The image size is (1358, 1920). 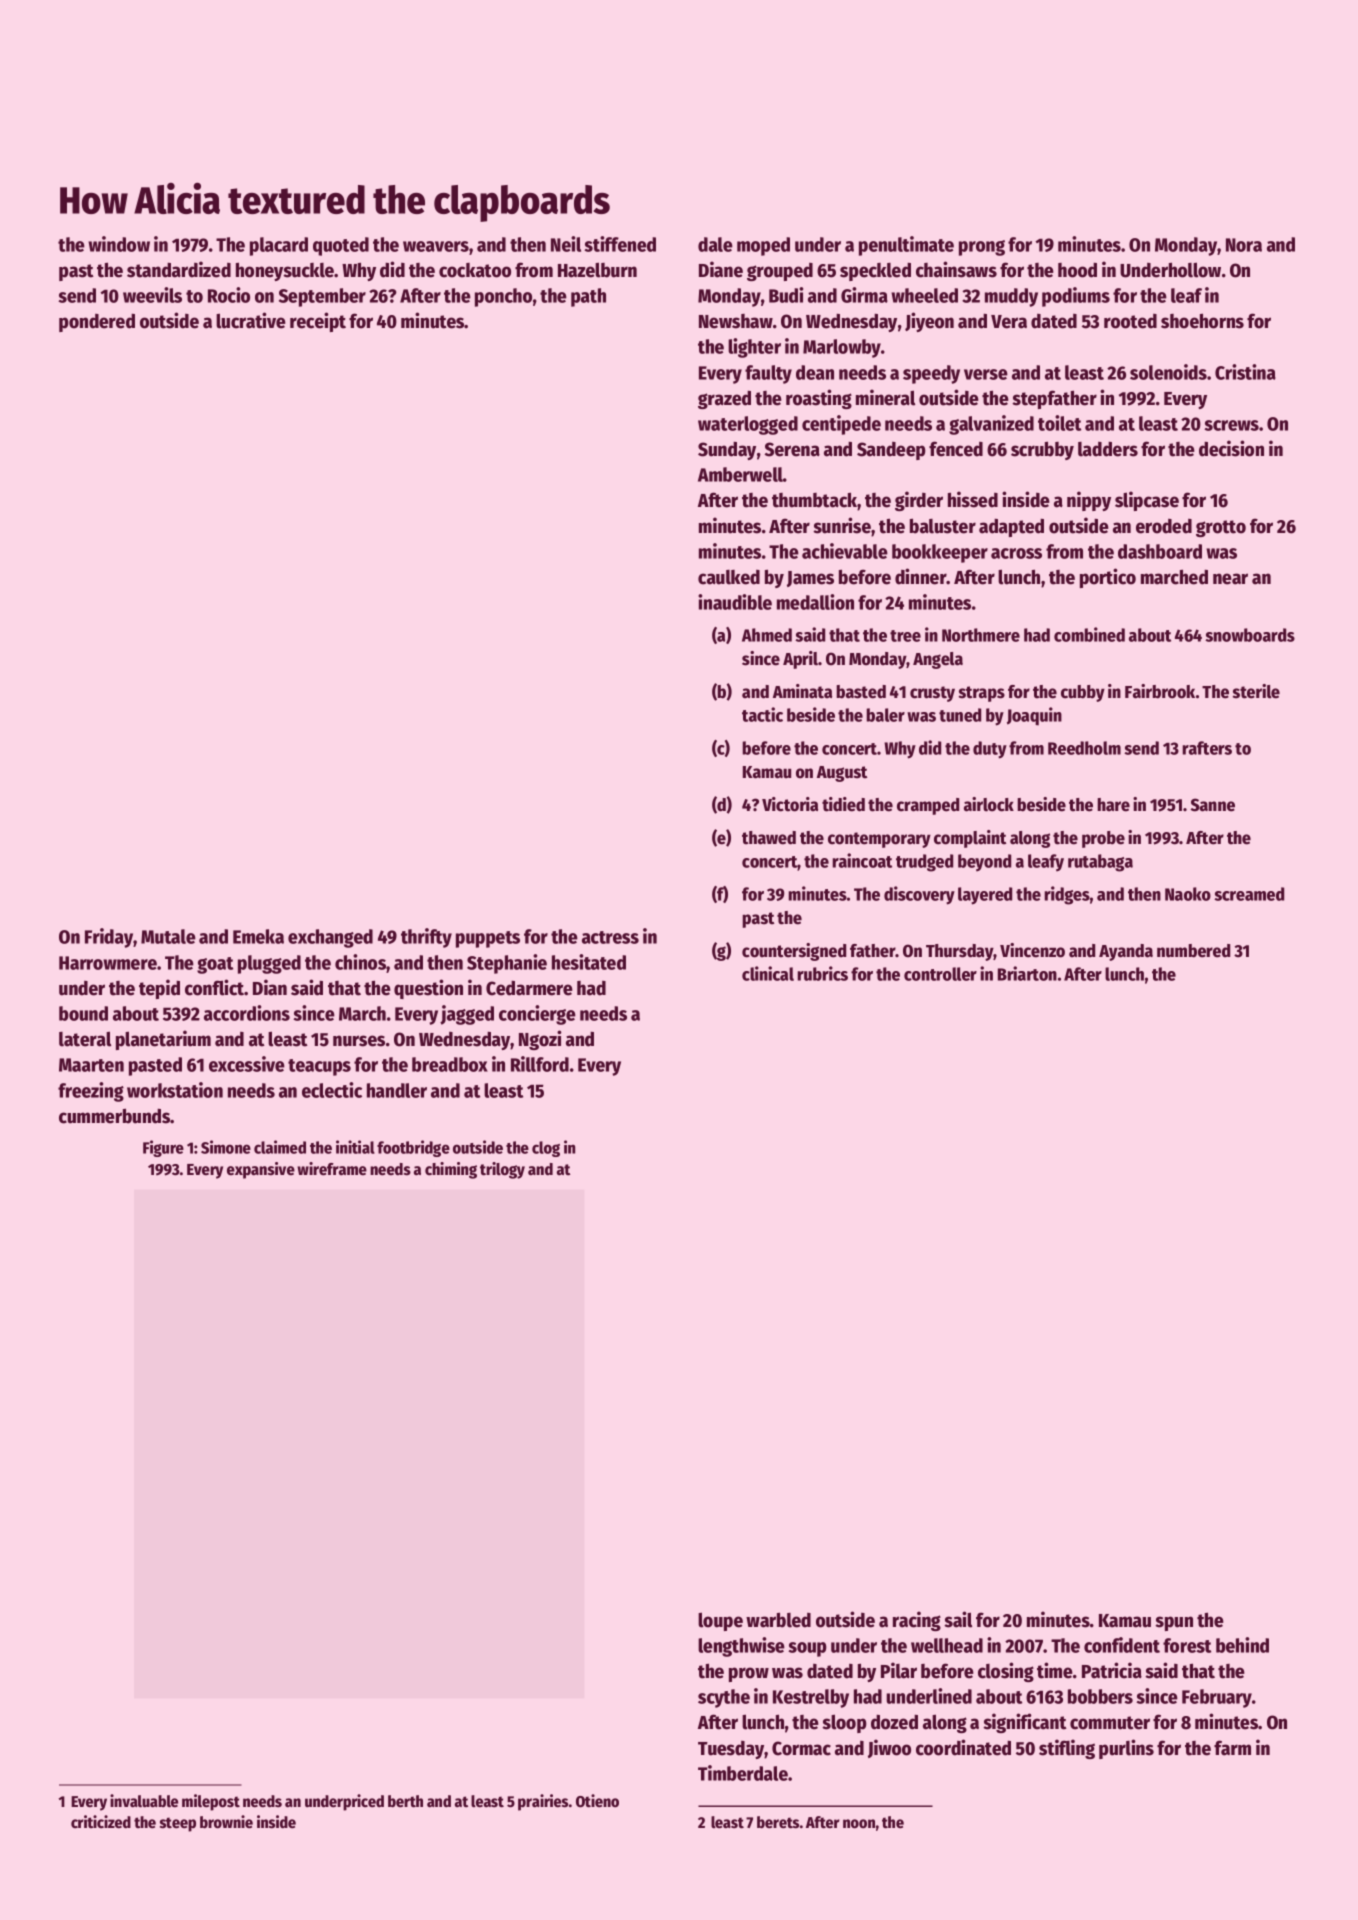 What do you see at coordinates (97, 323) in the screenshot?
I see `pondered` at bounding box center [97, 323].
